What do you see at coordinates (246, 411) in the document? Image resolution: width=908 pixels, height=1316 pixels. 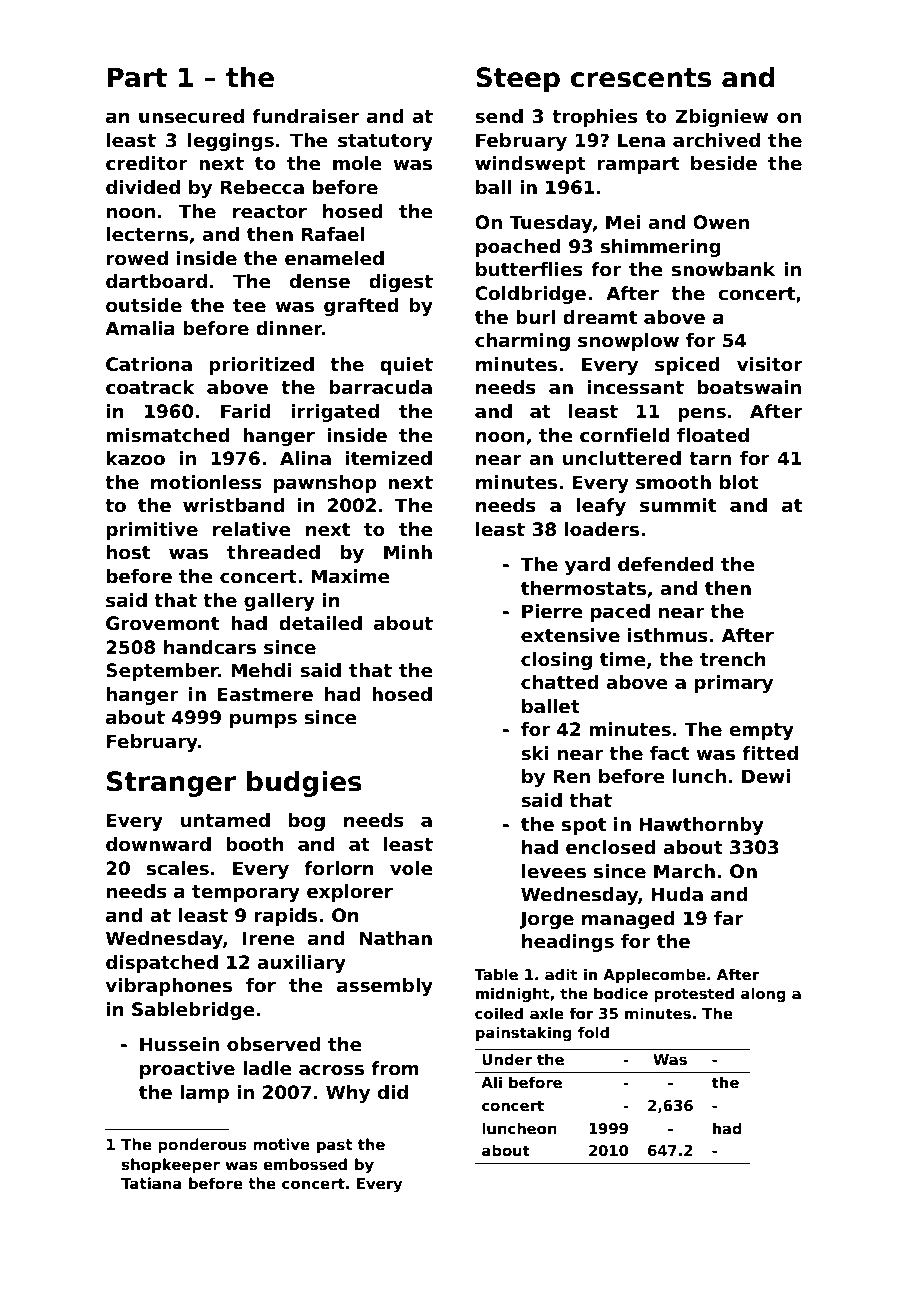 I see `Farid` at bounding box center [246, 411].
